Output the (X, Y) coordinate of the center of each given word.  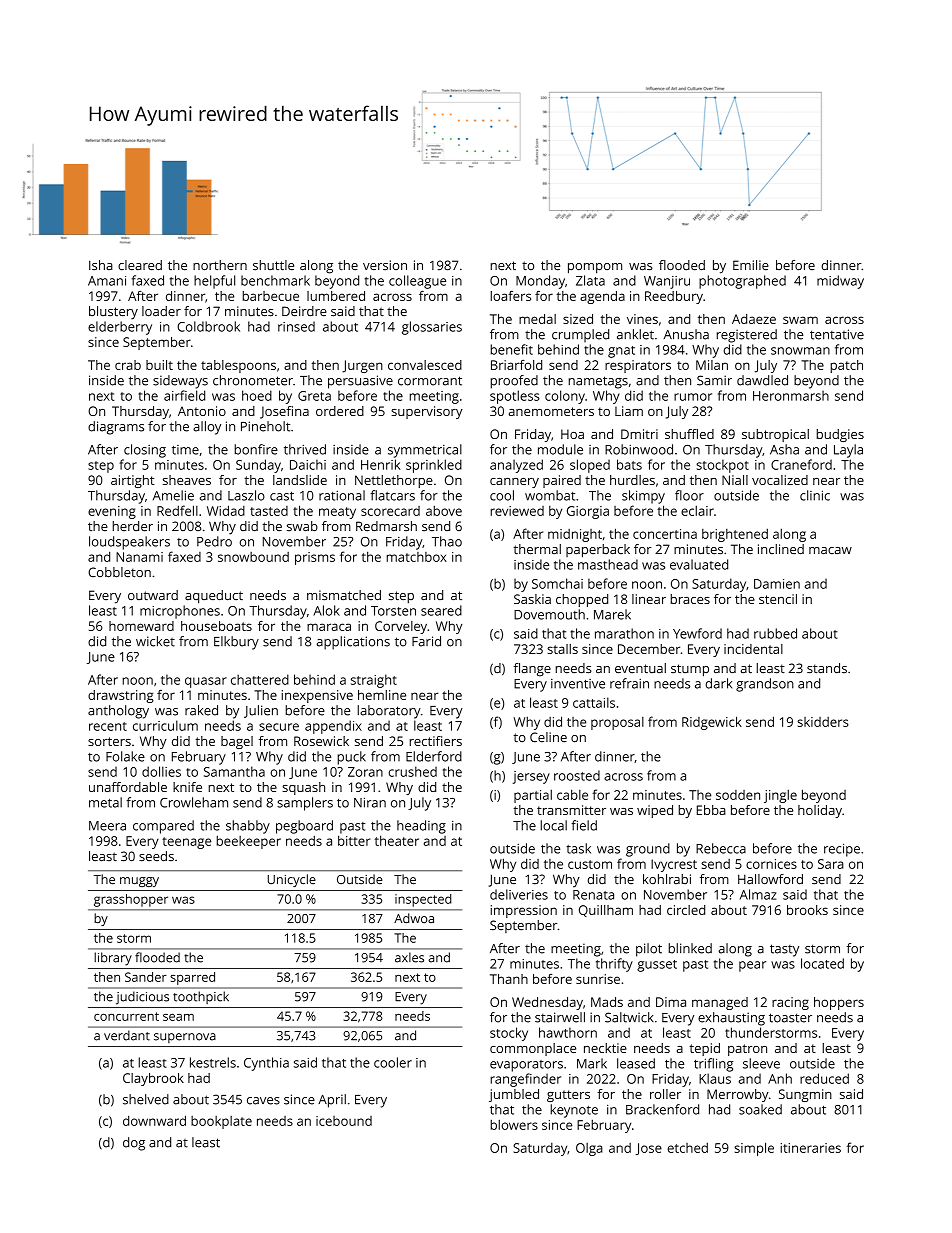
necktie (605, 1048)
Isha (101, 265)
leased (636, 1063)
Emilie (751, 265)
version (385, 265)
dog (134, 1144)
